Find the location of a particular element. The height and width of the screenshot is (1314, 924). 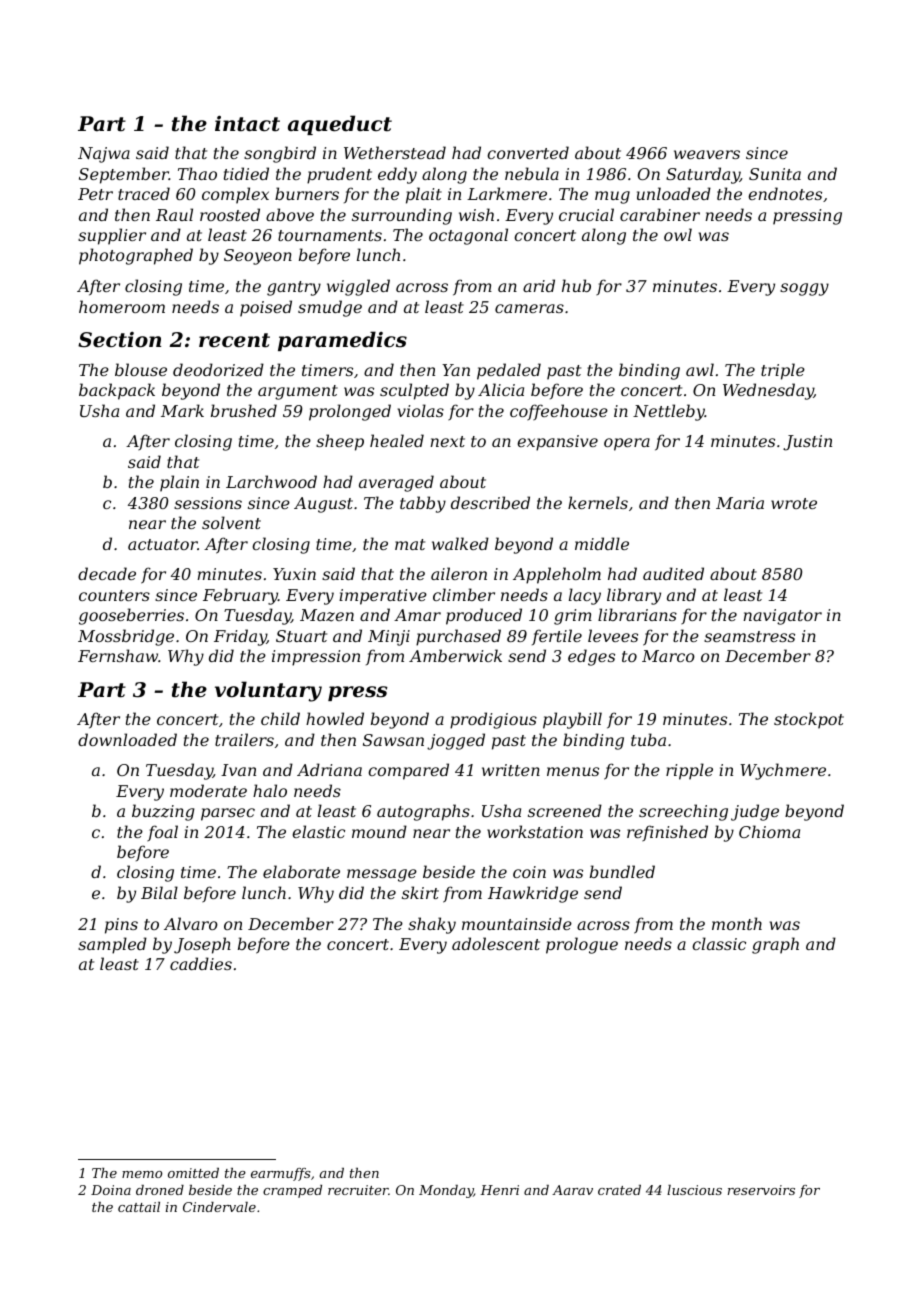

converted is located at coordinates (528, 152).
